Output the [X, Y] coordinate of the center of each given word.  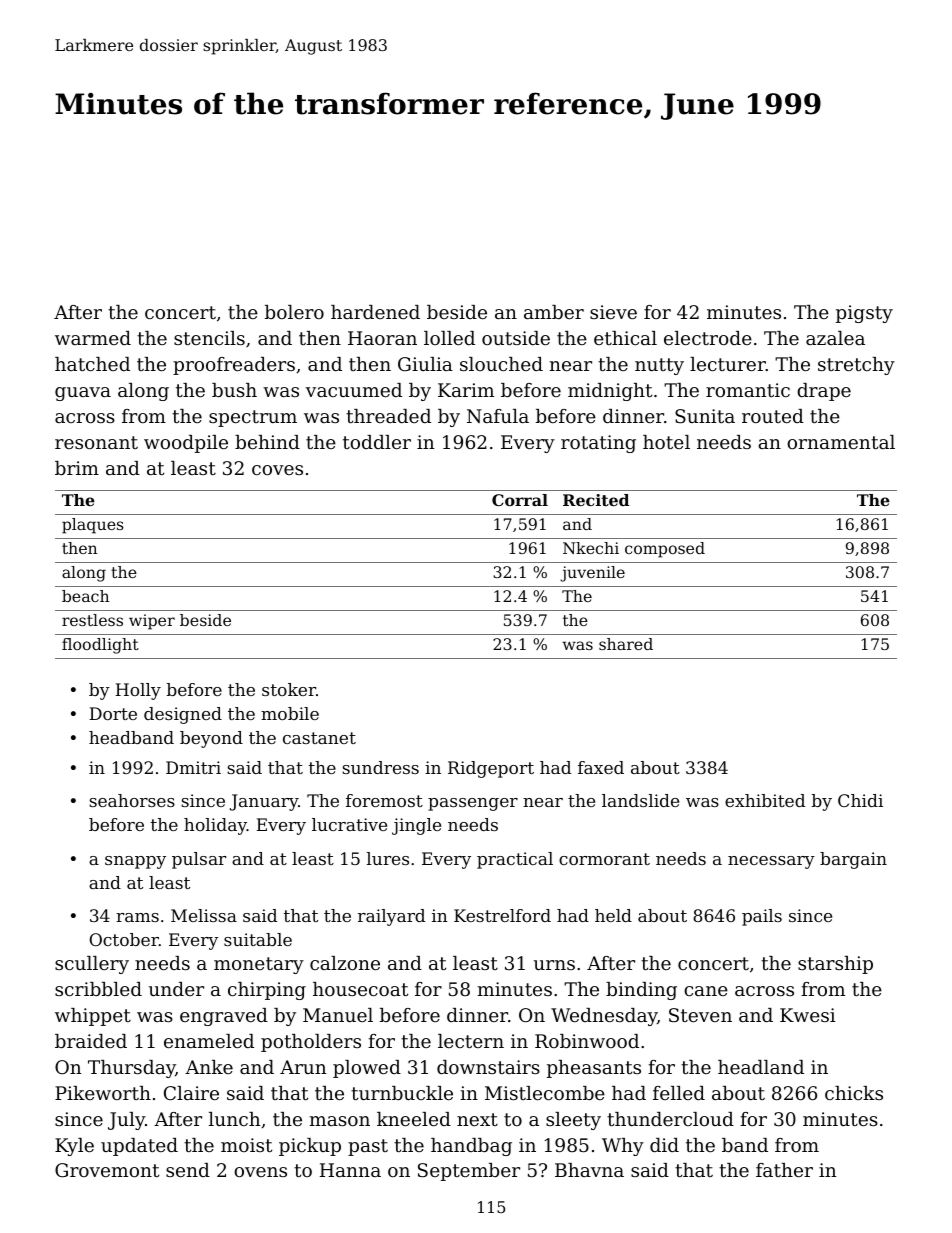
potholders [311, 1043]
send [188, 1170]
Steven [700, 1015]
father [784, 1170]
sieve [613, 312]
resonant [96, 442]
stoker [289, 689]
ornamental [841, 442]
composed [665, 550]
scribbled [98, 989]
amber [554, 312]
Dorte [113, 713]
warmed [93, 338]
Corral [520, 500]
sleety [573, 1121]
